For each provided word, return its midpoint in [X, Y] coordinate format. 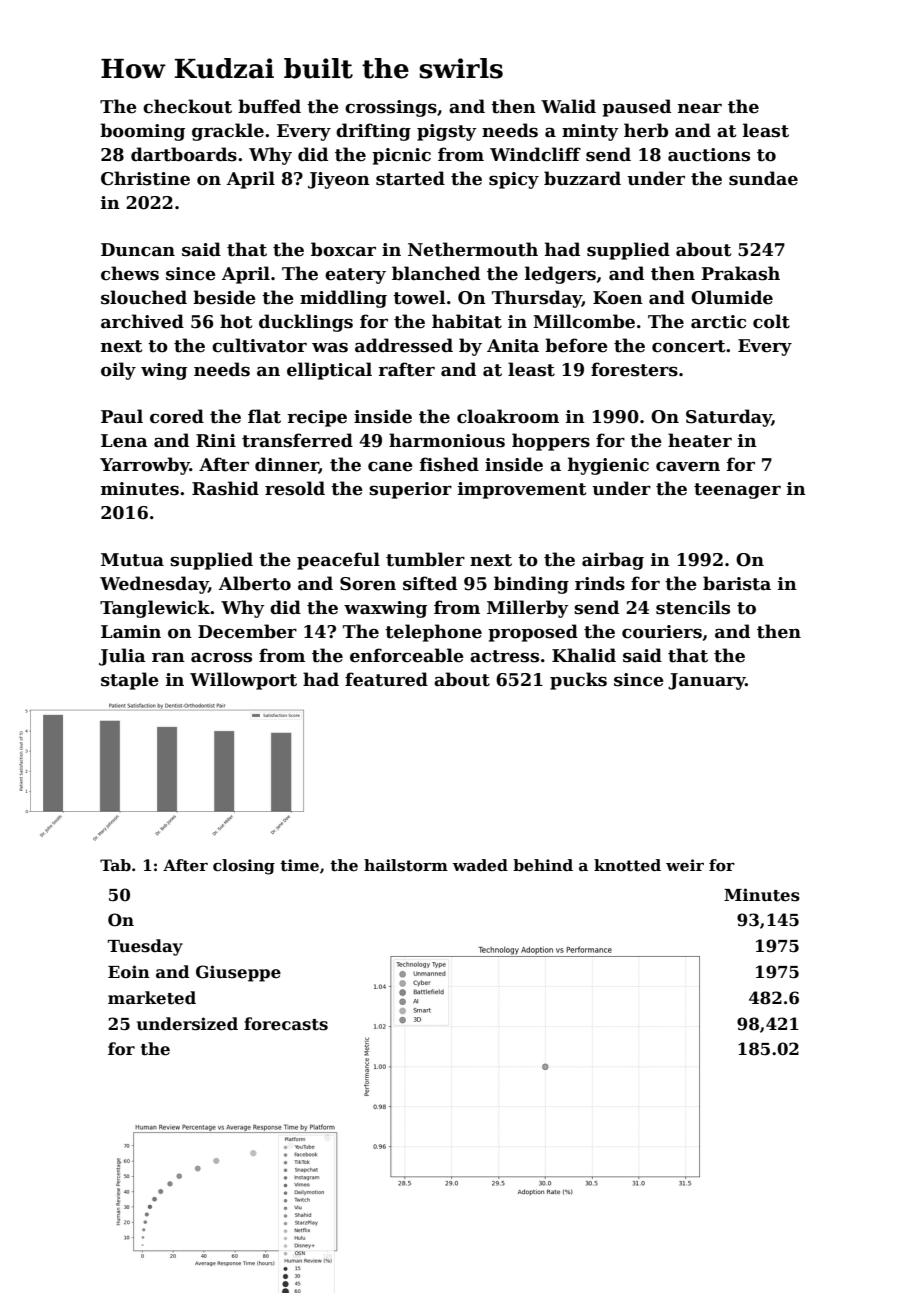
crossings [391, 108]
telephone [433, 633]
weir [685, 865]
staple [130, 681]
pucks [578, 681]
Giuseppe [238, 973]
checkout [187, 106]
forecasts [286, 1024]
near [700, 108]
